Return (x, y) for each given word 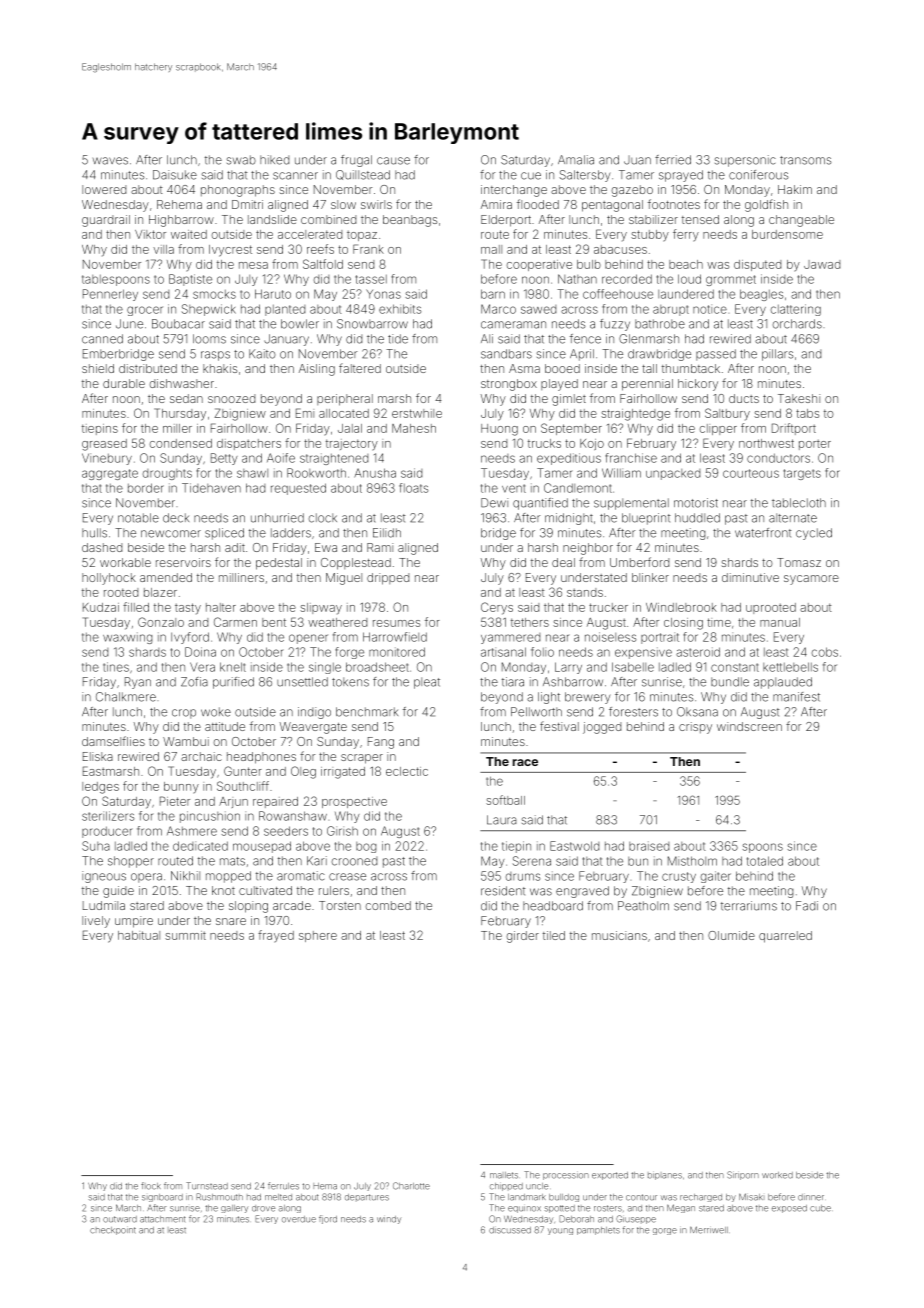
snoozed (231, 398)
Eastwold (574, 846)
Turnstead (207, 1186)
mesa (253, 265)
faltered (360, 368)
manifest (796, 697)
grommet (731, 280)
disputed (757, 265)
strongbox (509, 385)
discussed (510, 1230)
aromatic (301, 876)
